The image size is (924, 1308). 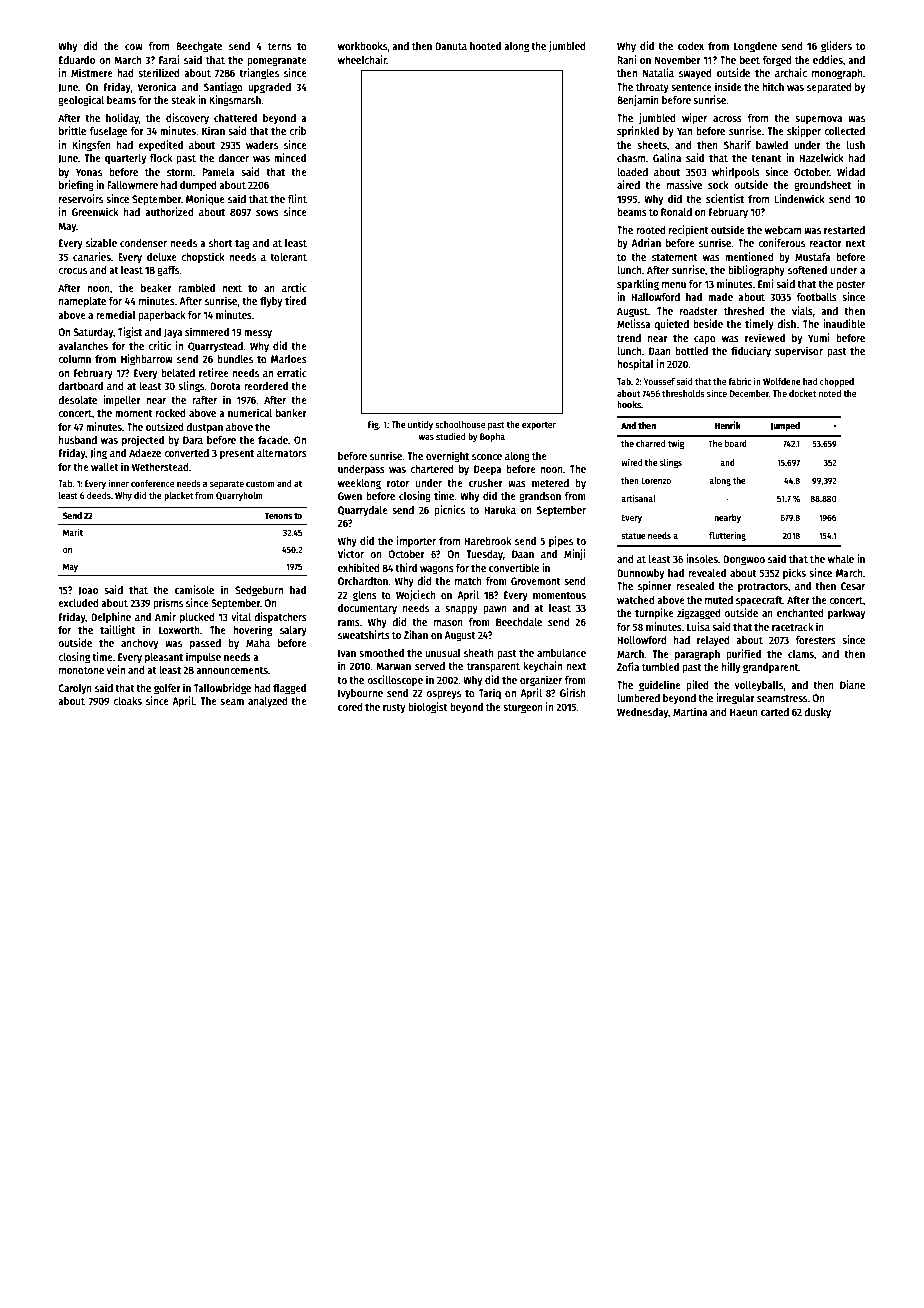 What do you see at coordinates (88, 591) in the screenshot?
I see `Joao` at bounding box center [88, 591].
